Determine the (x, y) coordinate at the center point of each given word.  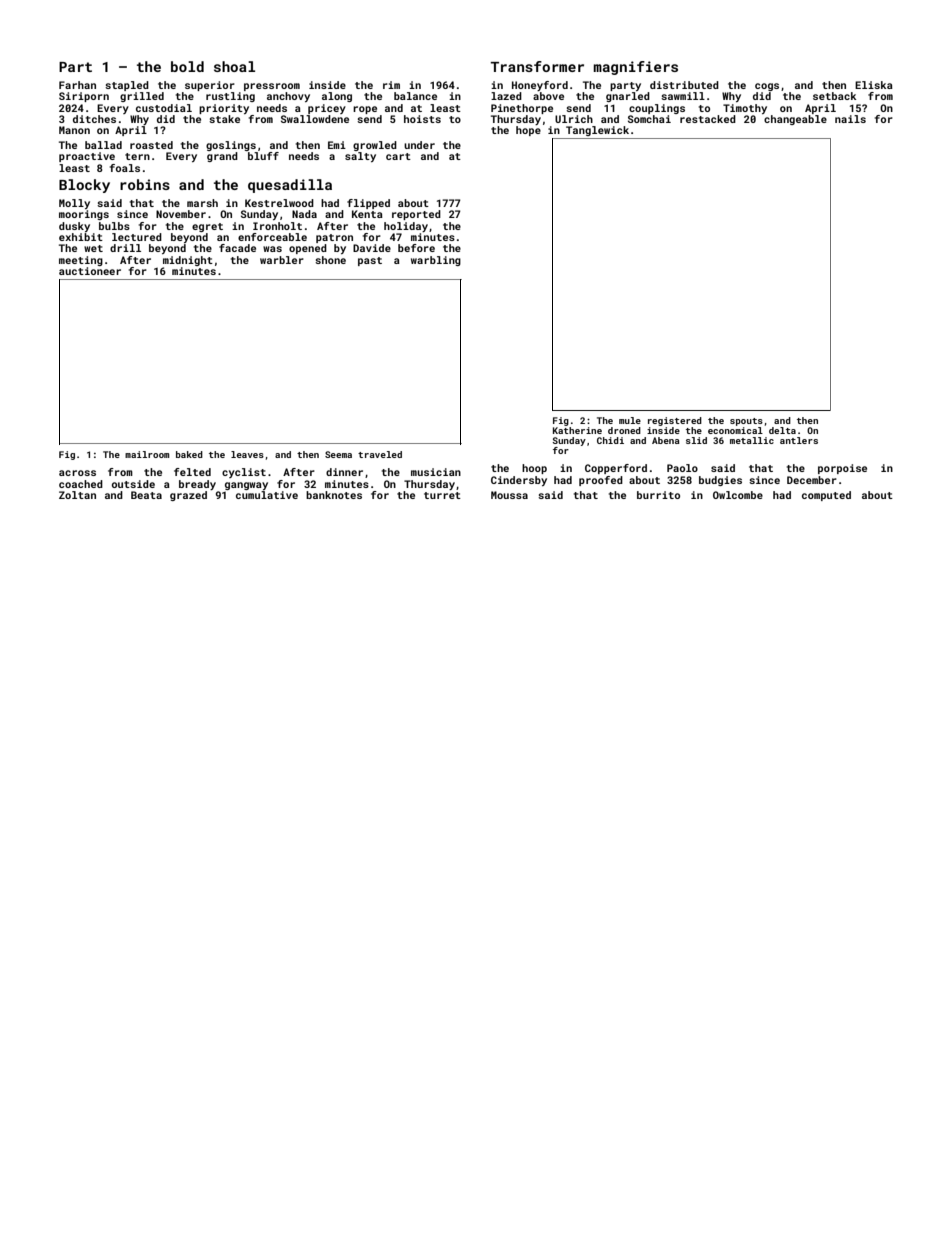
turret (442, 495)
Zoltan (77, 495)
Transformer (537, 66)
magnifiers (635, 68)
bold (187, 66)
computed (826, 496)
